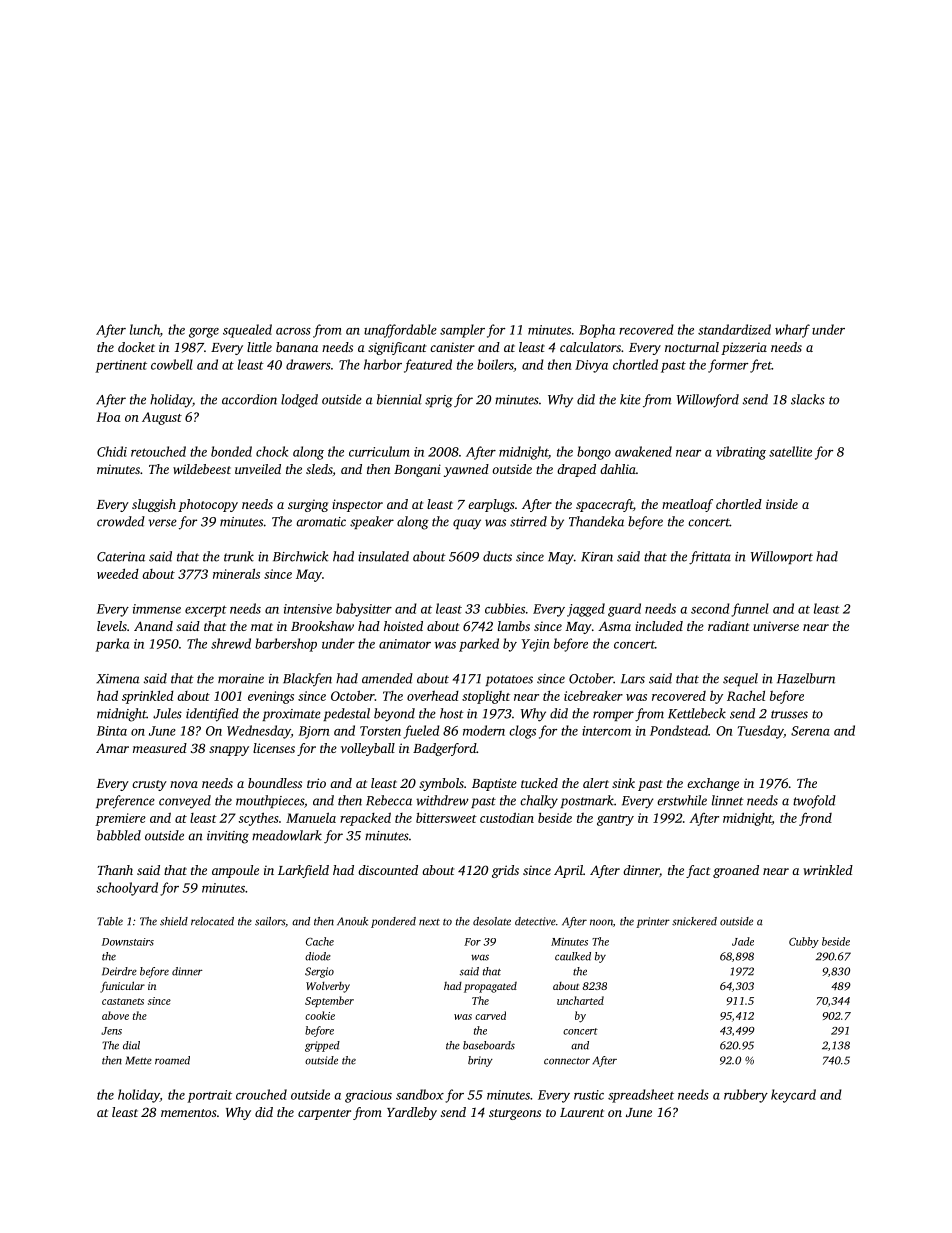  What do you see at coordinates (272, 451) in the image?
I see `chock` at bounding box center [272, 451].
